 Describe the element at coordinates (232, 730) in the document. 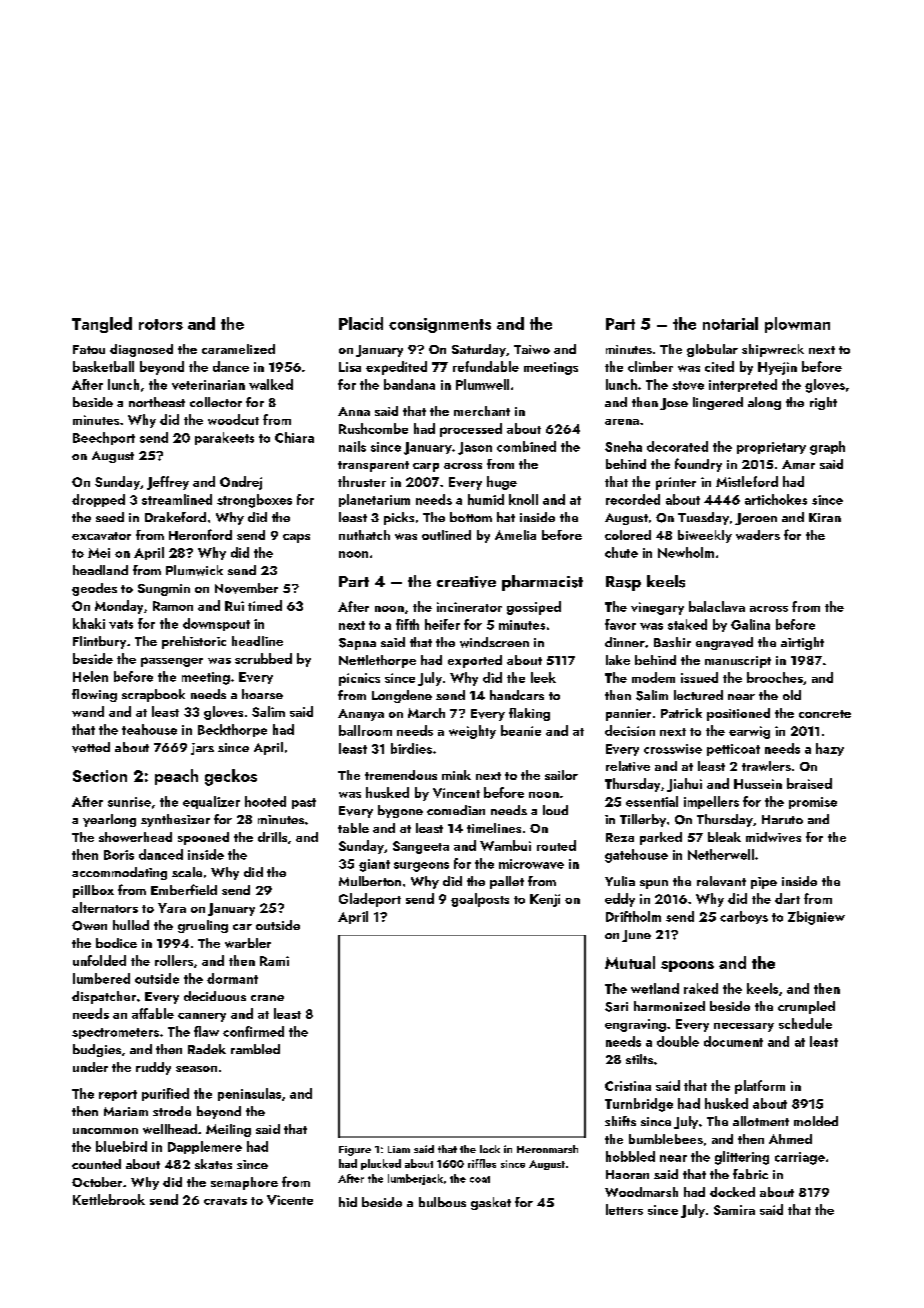

I see `Beckthorpe` at that location.
